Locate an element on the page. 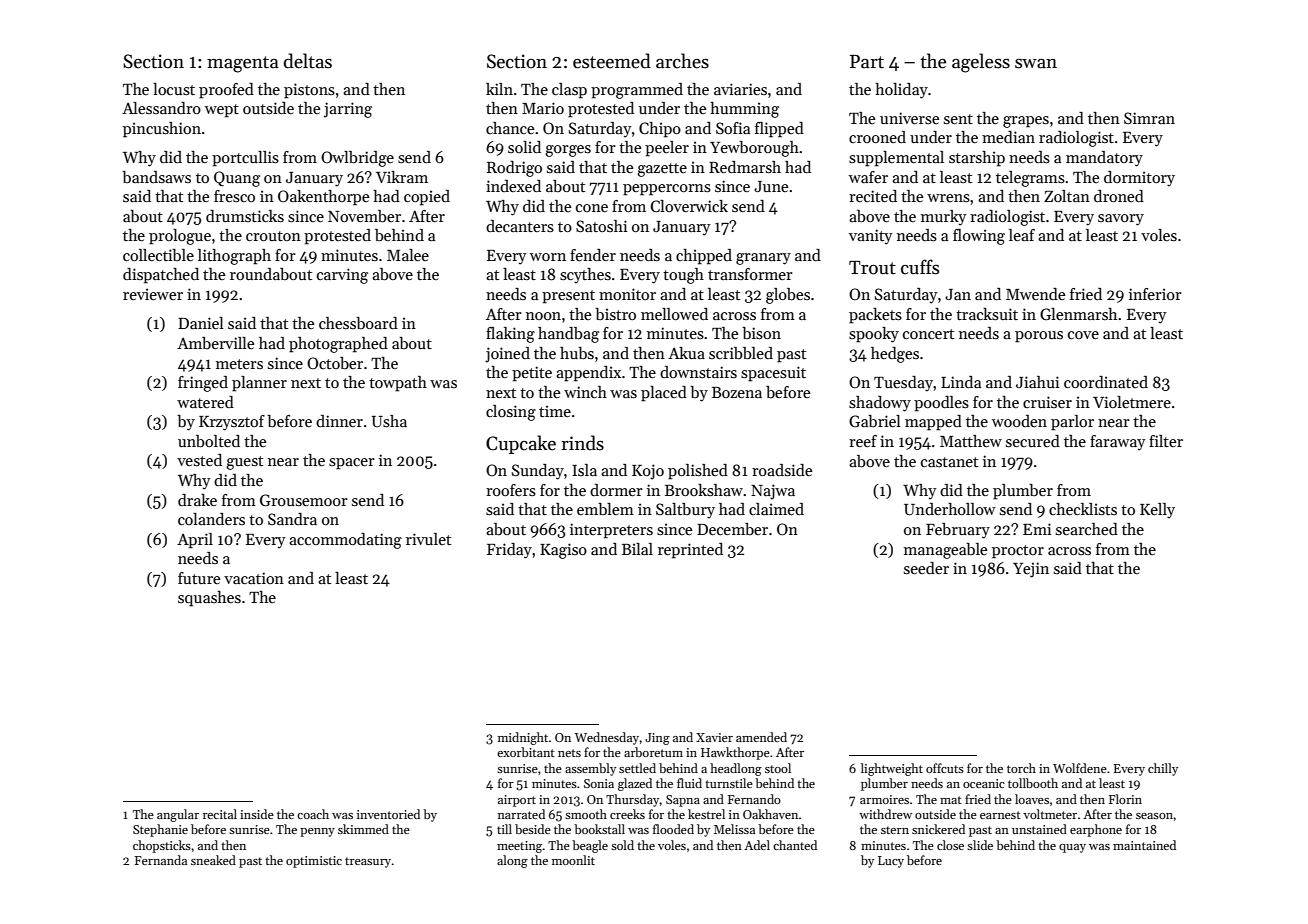 Image resolution: width=1308 pixels, height=924 pixels. faraway is located at coordinates (1118, 443).
